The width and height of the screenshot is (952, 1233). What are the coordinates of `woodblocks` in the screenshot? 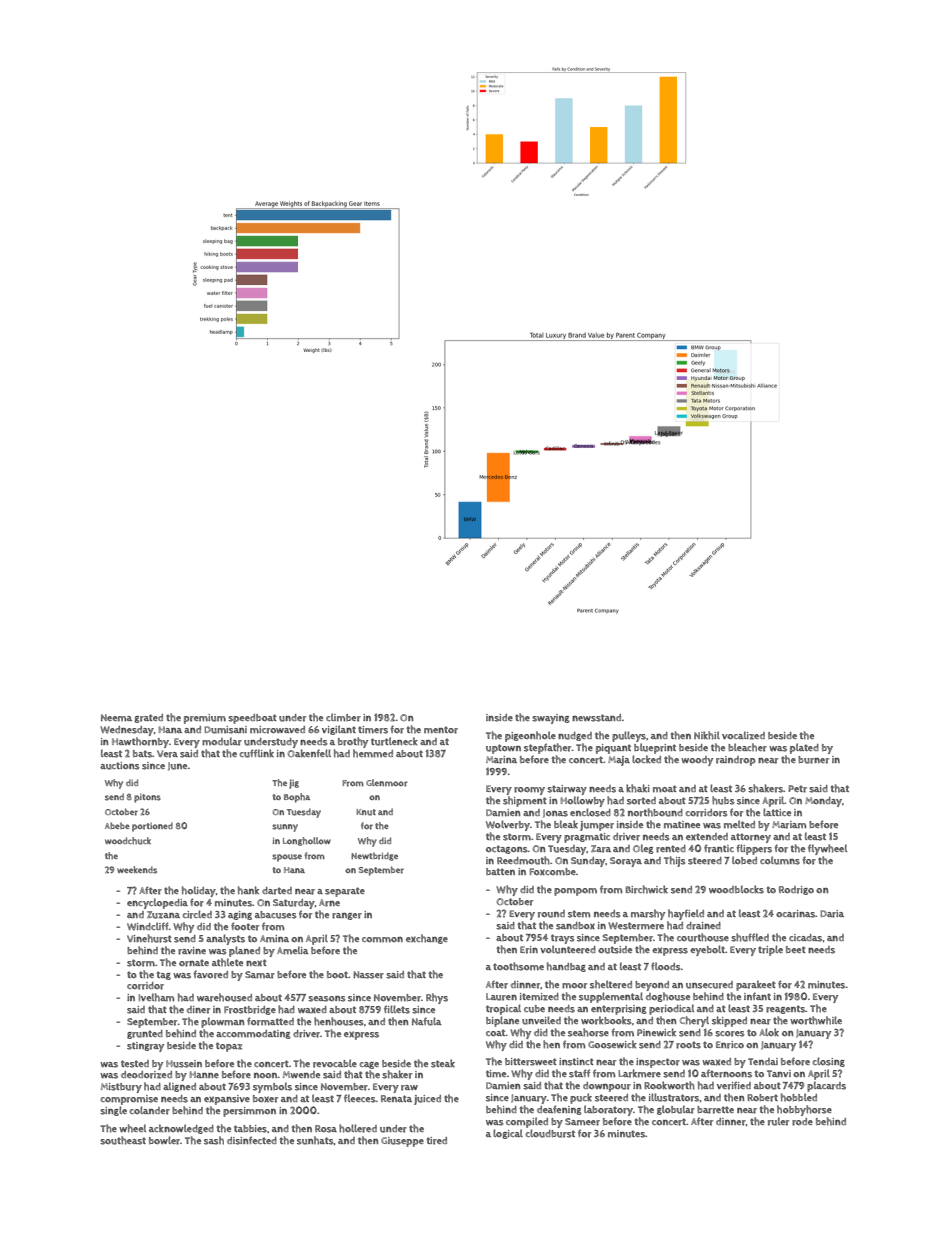 It's located at (736, 889).
